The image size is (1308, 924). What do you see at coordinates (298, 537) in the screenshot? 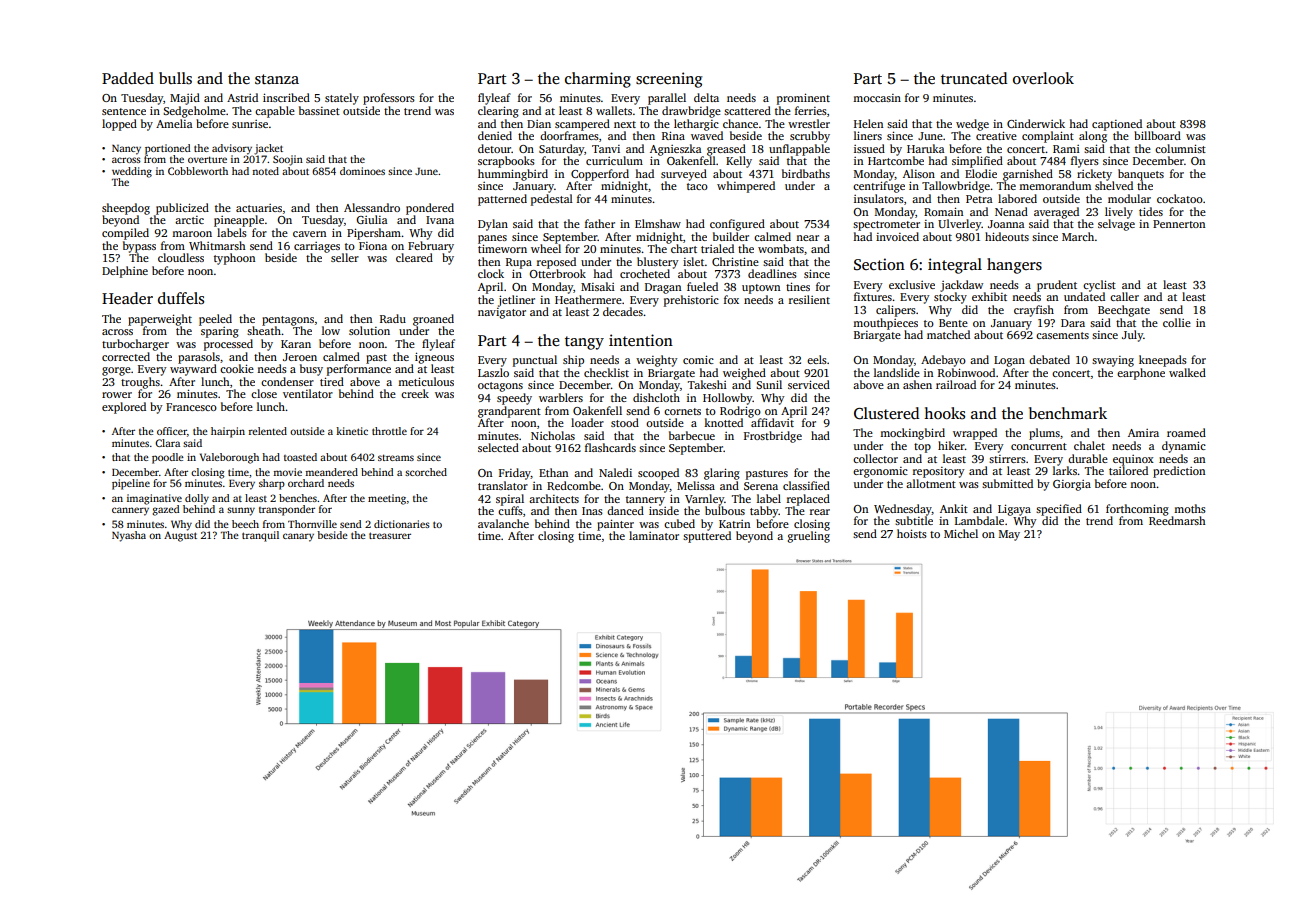
I see `canary` at bounding box center [298, 537].
